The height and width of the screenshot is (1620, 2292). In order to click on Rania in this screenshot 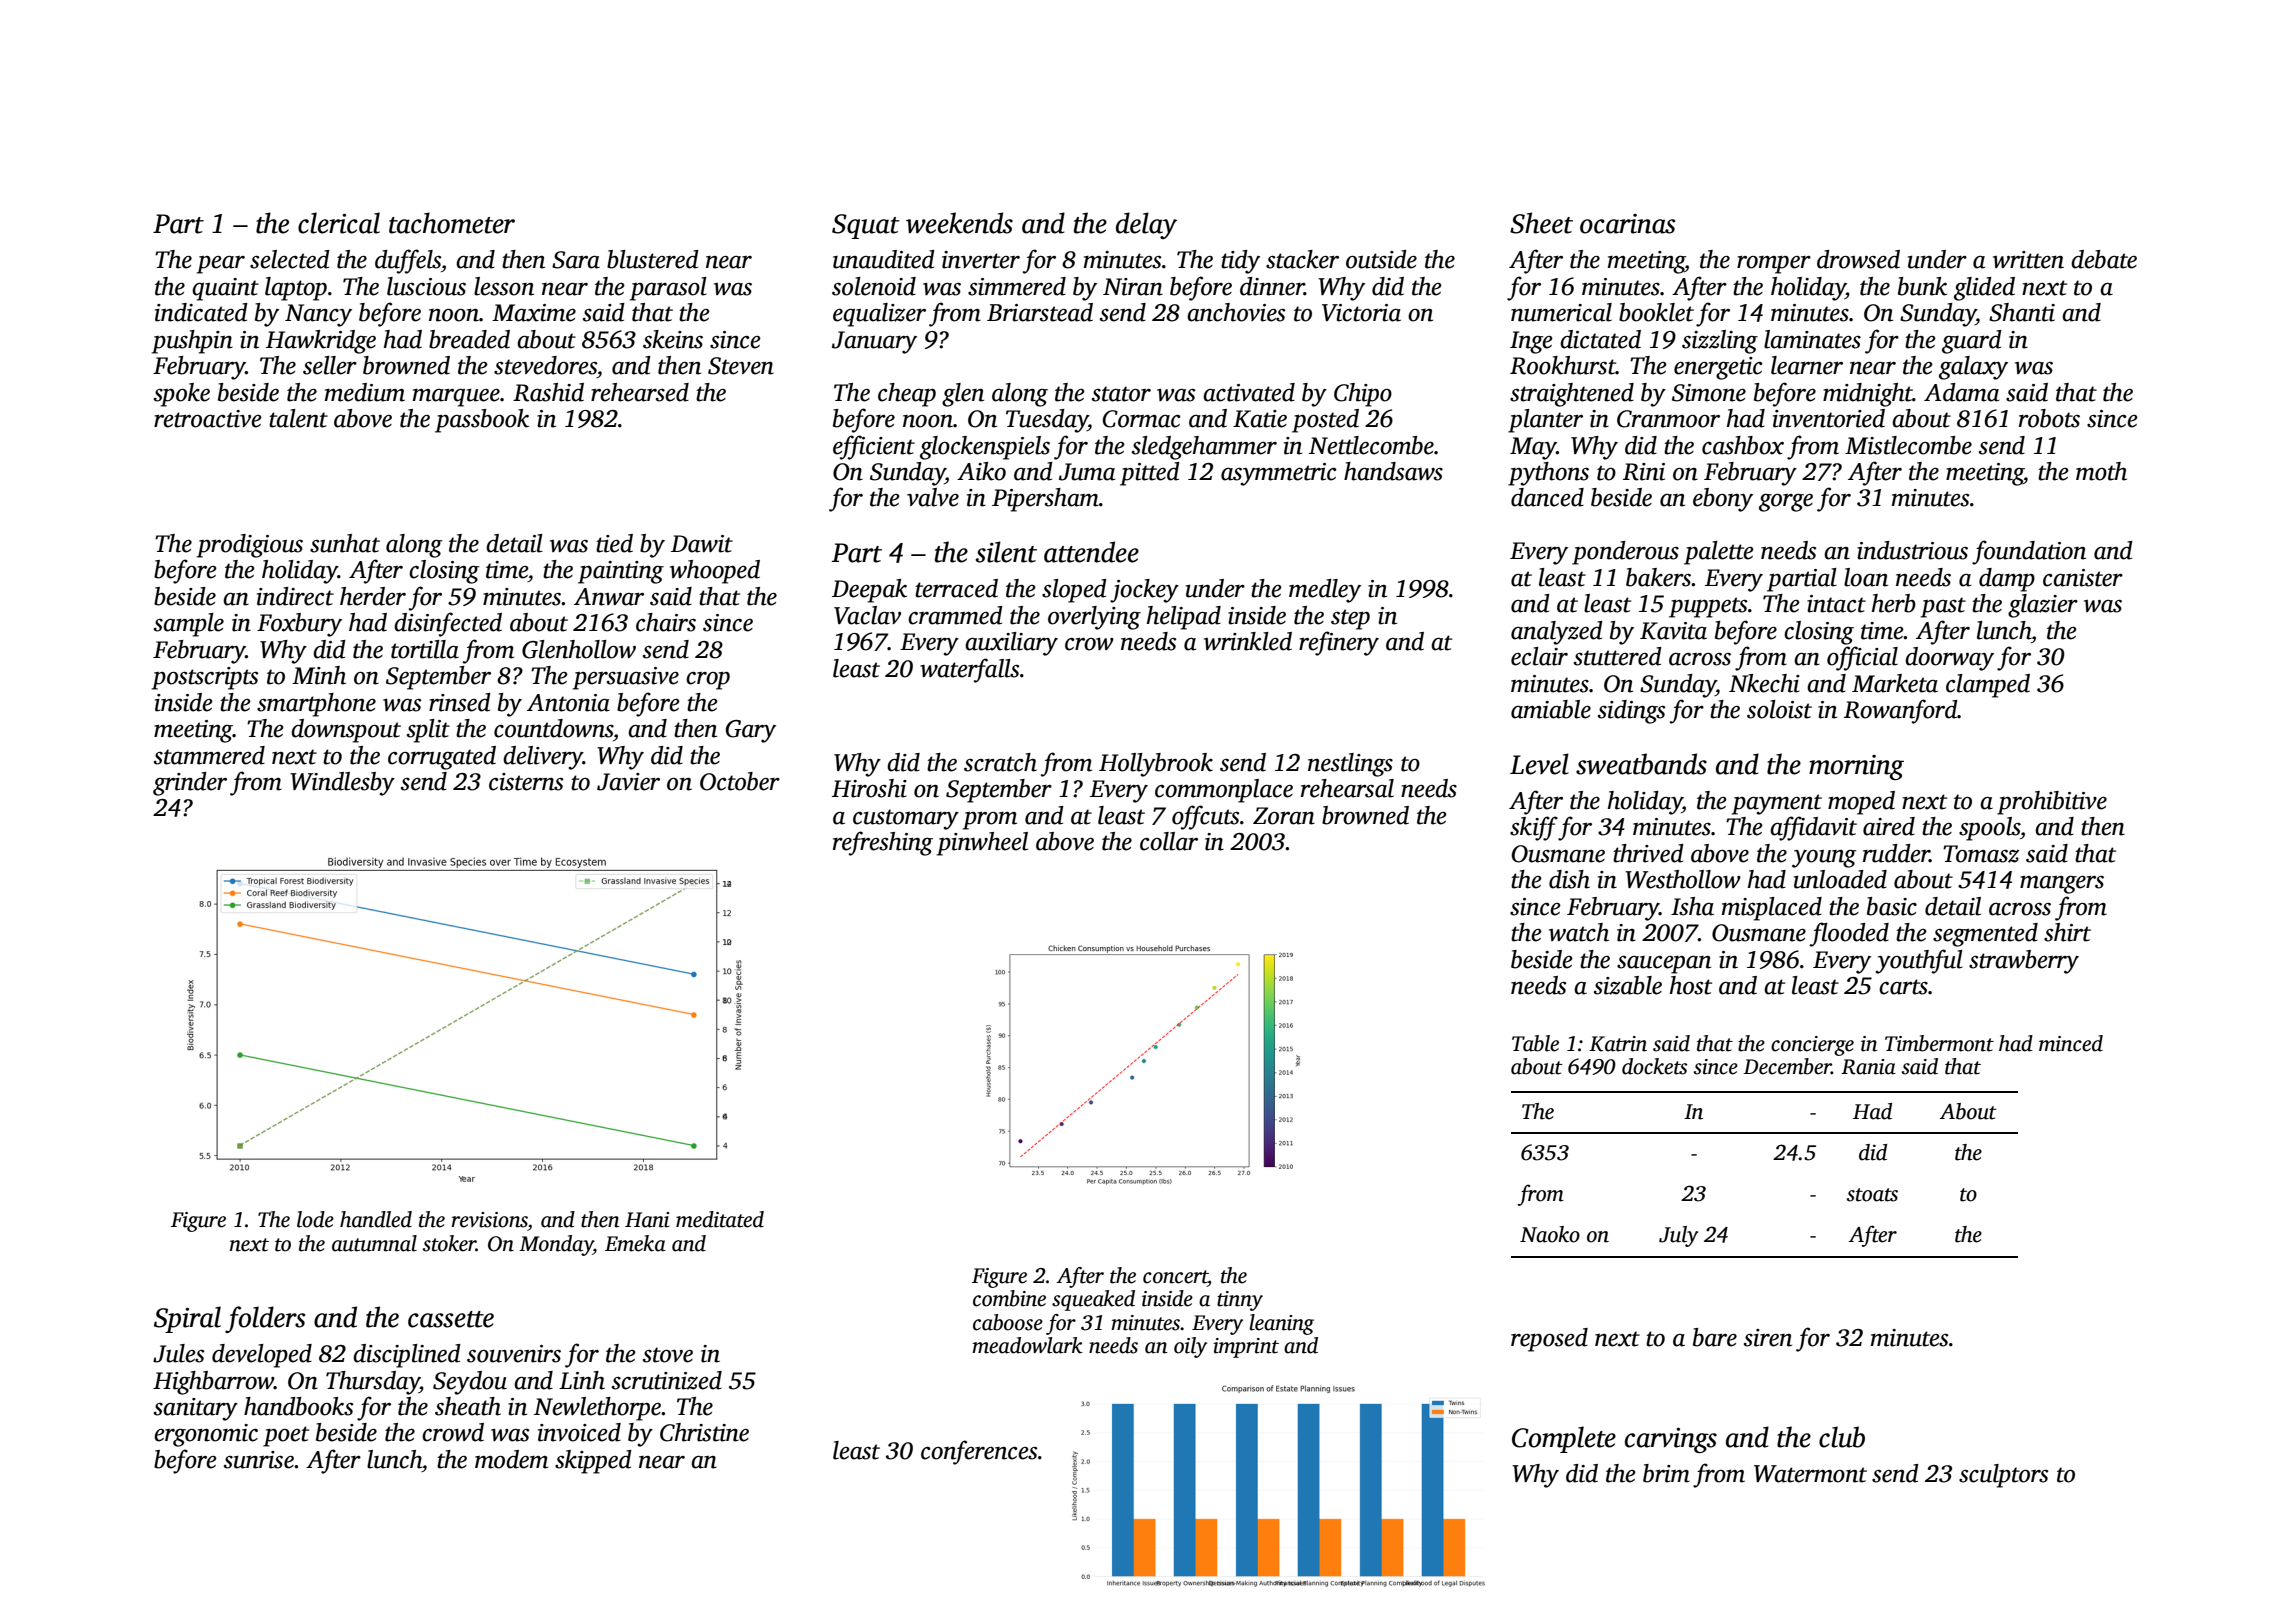, I will do `click(1868, 1067)`.
